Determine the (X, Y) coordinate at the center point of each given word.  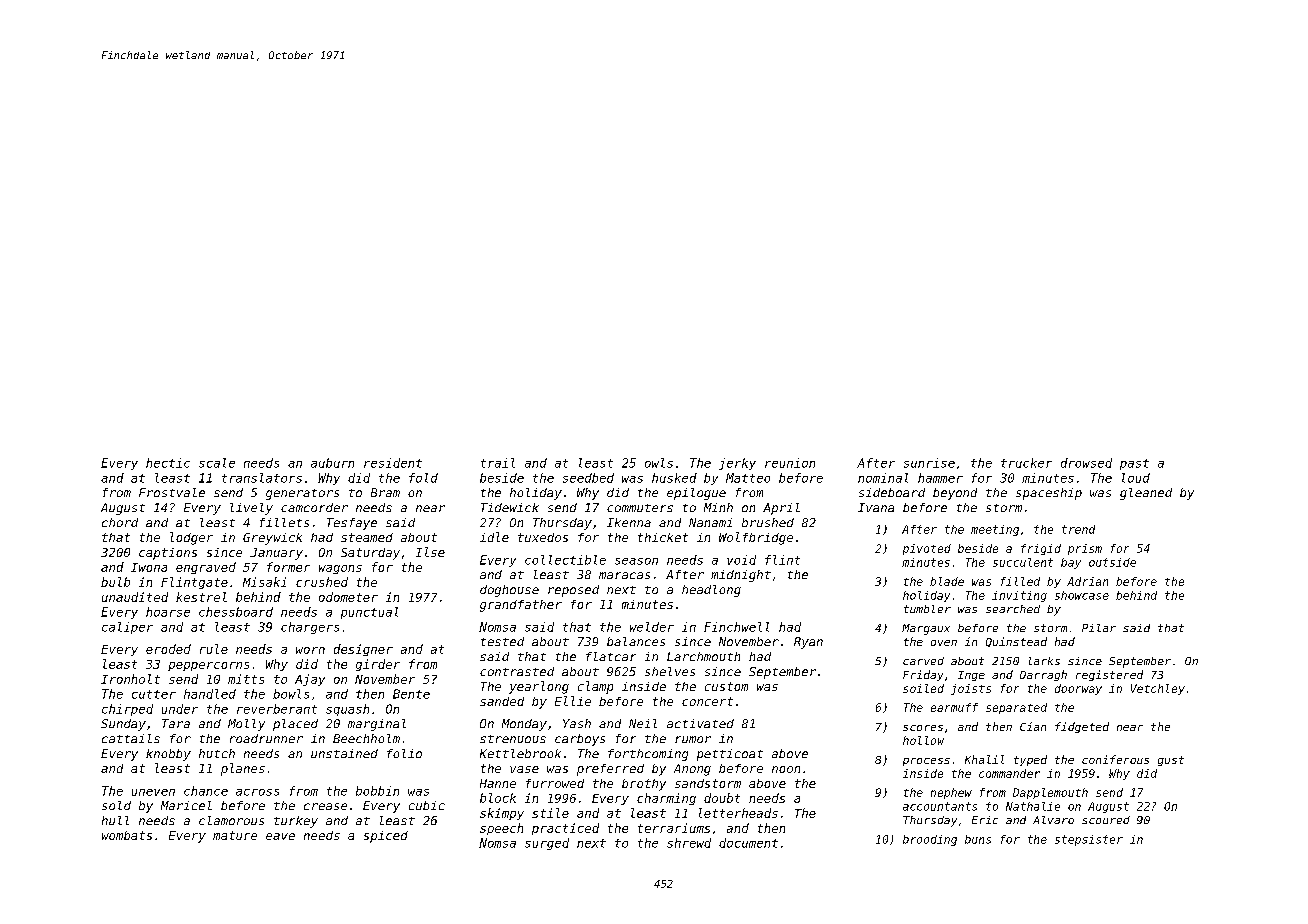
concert (707, 701)
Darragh (1043, 675)
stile (550, 813)
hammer (940, 478)
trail (498, 463)
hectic (168, 463)
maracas (624, 575)
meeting (995, 530)
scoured (1106, 820)
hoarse (168, 612)
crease (325, 806)
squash (347, 710)
